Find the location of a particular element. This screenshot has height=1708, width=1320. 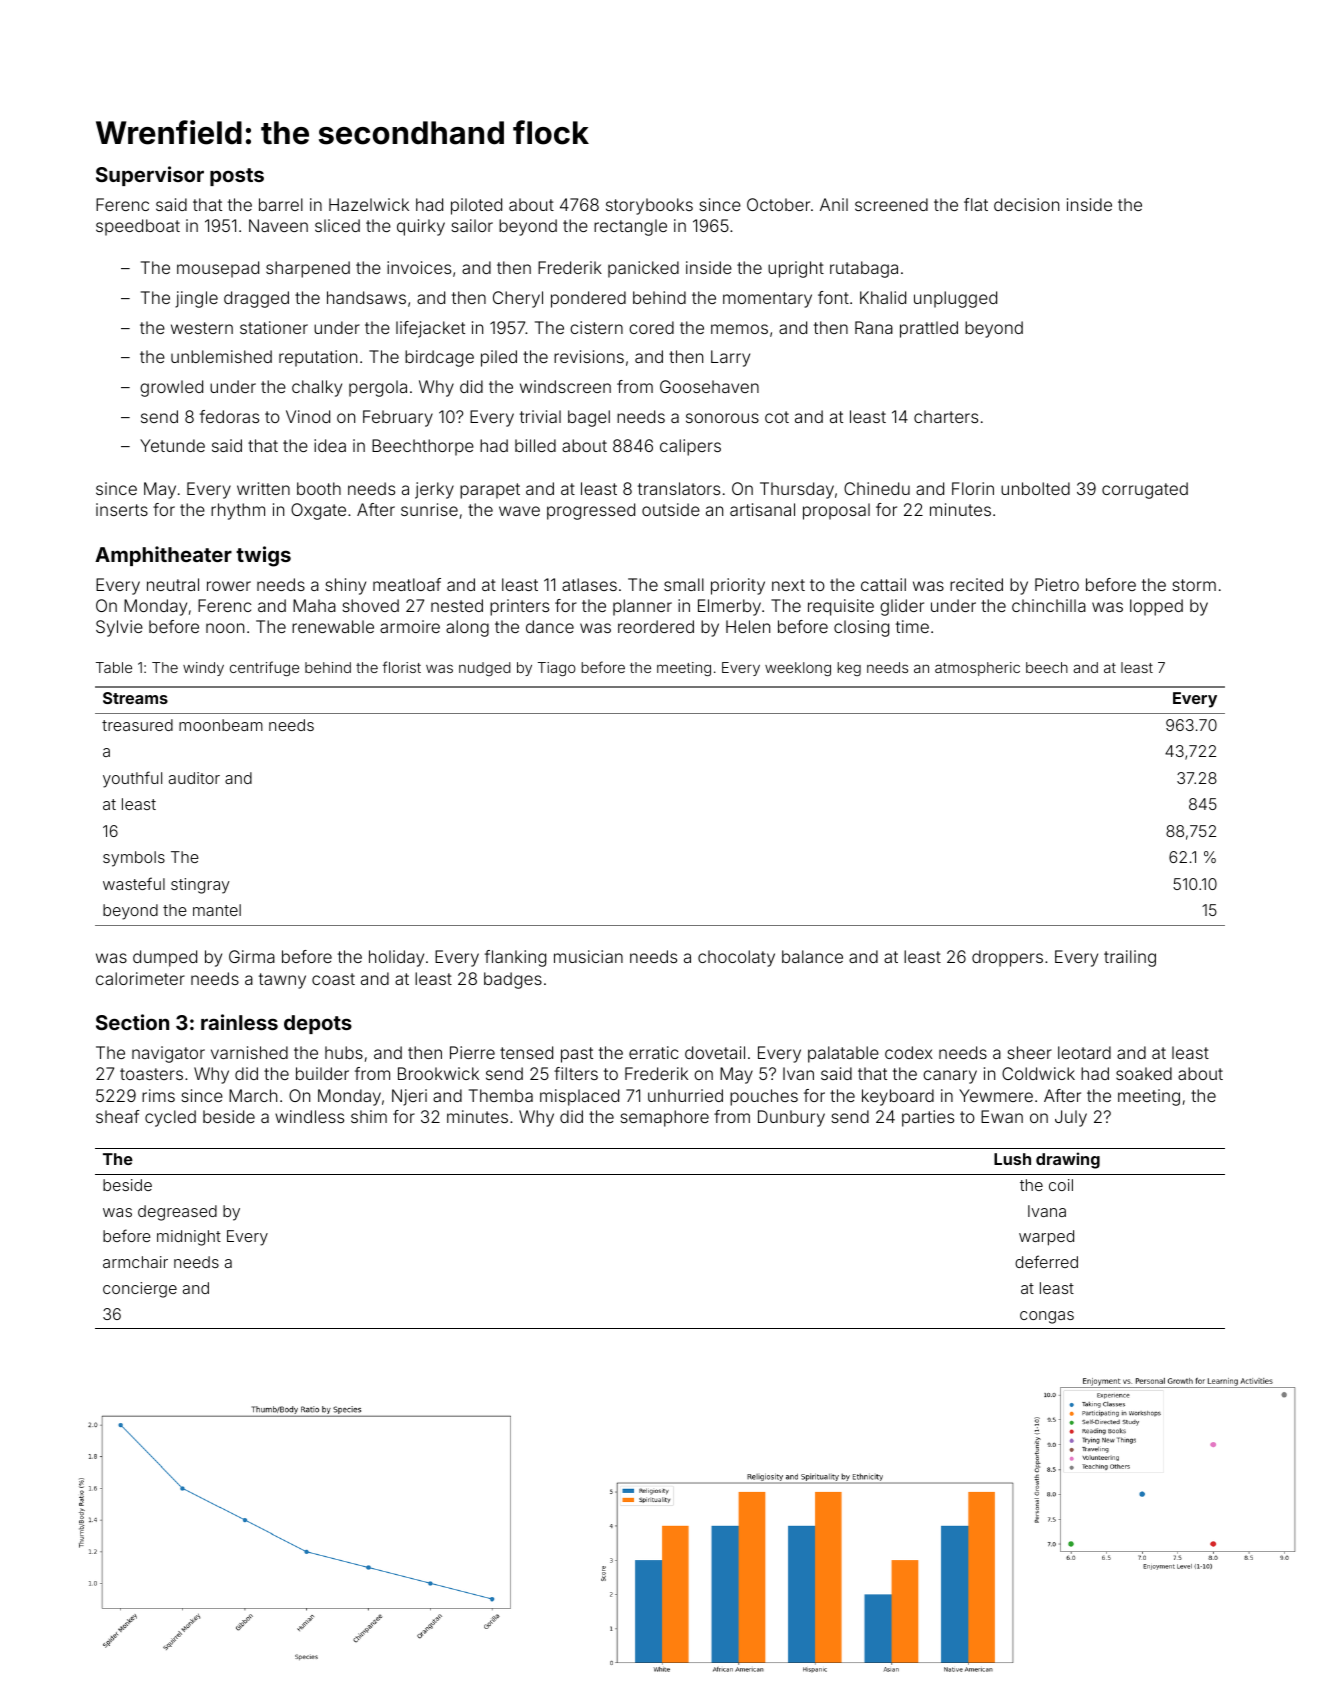

musician is located at coordinates (588, 956).
